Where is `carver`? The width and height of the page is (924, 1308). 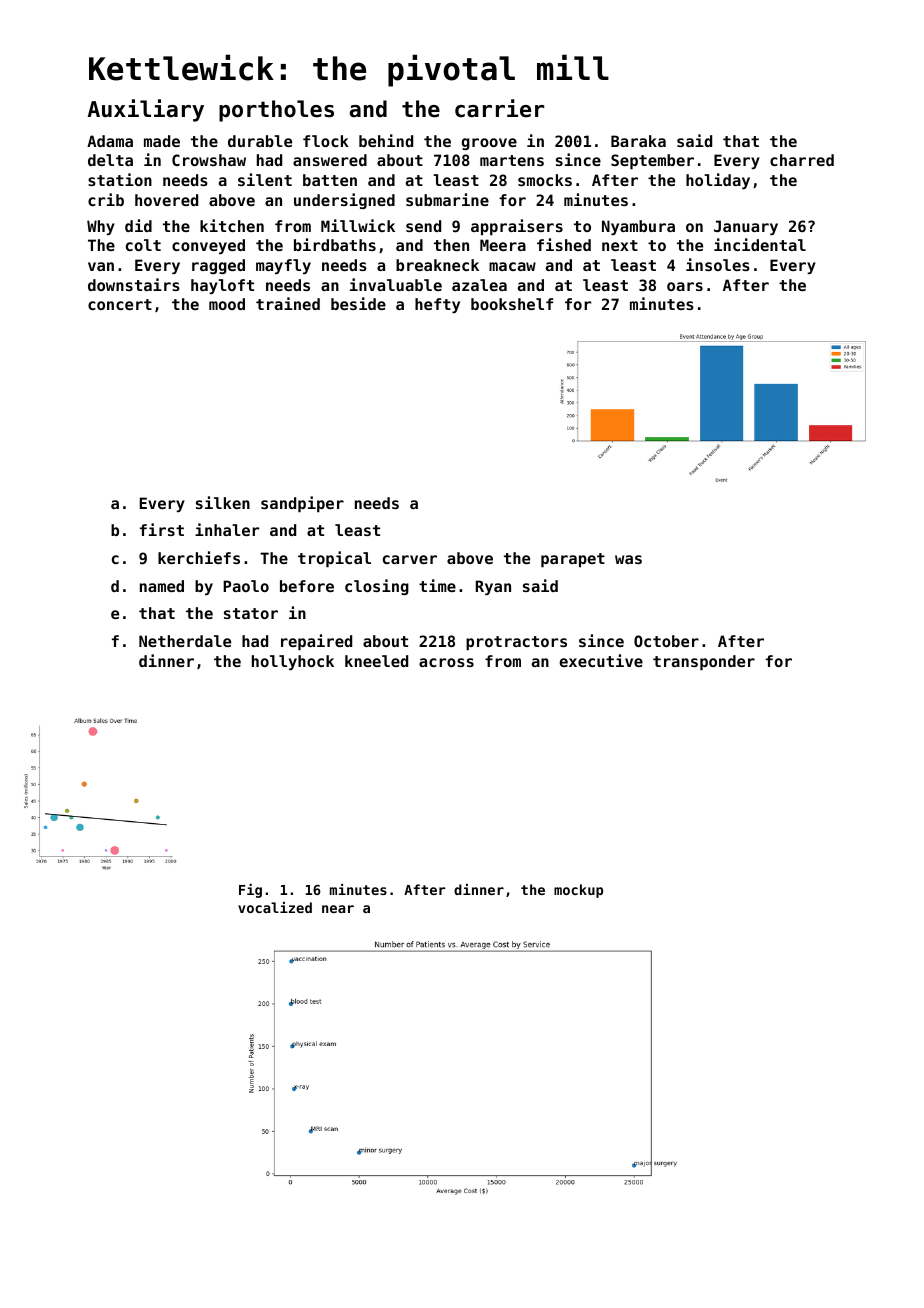
carver is located at coordinates (410, 559).
